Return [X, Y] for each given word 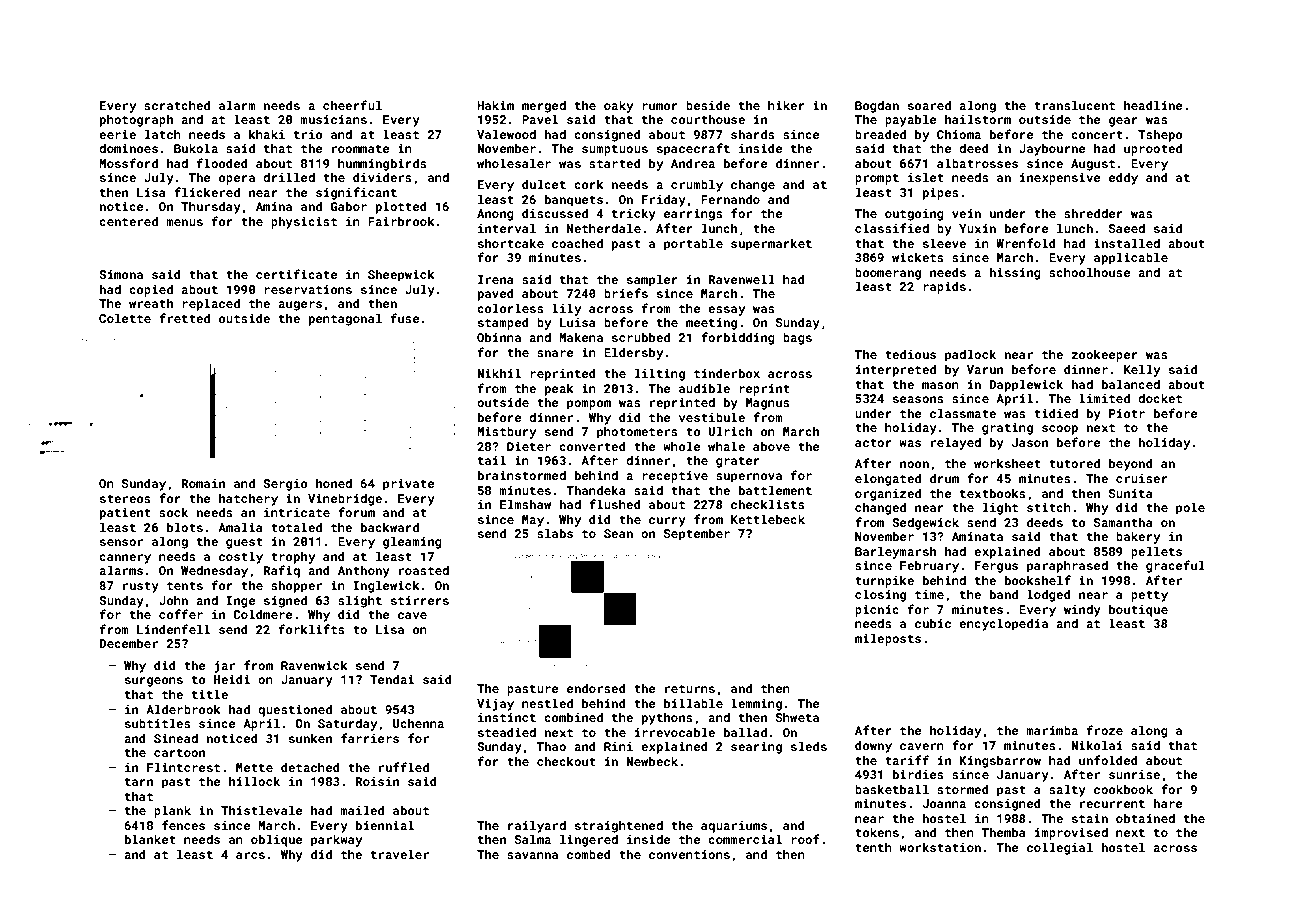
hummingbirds [382, 164]
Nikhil [499, 373]
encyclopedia [1003, 624]
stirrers [420, 600]
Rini [618, 746]
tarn [139, 782]
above [771, 446]
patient [125, 514]
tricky [634, 214]
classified [892, 228]
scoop [1060, 430]
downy [873, 746]
